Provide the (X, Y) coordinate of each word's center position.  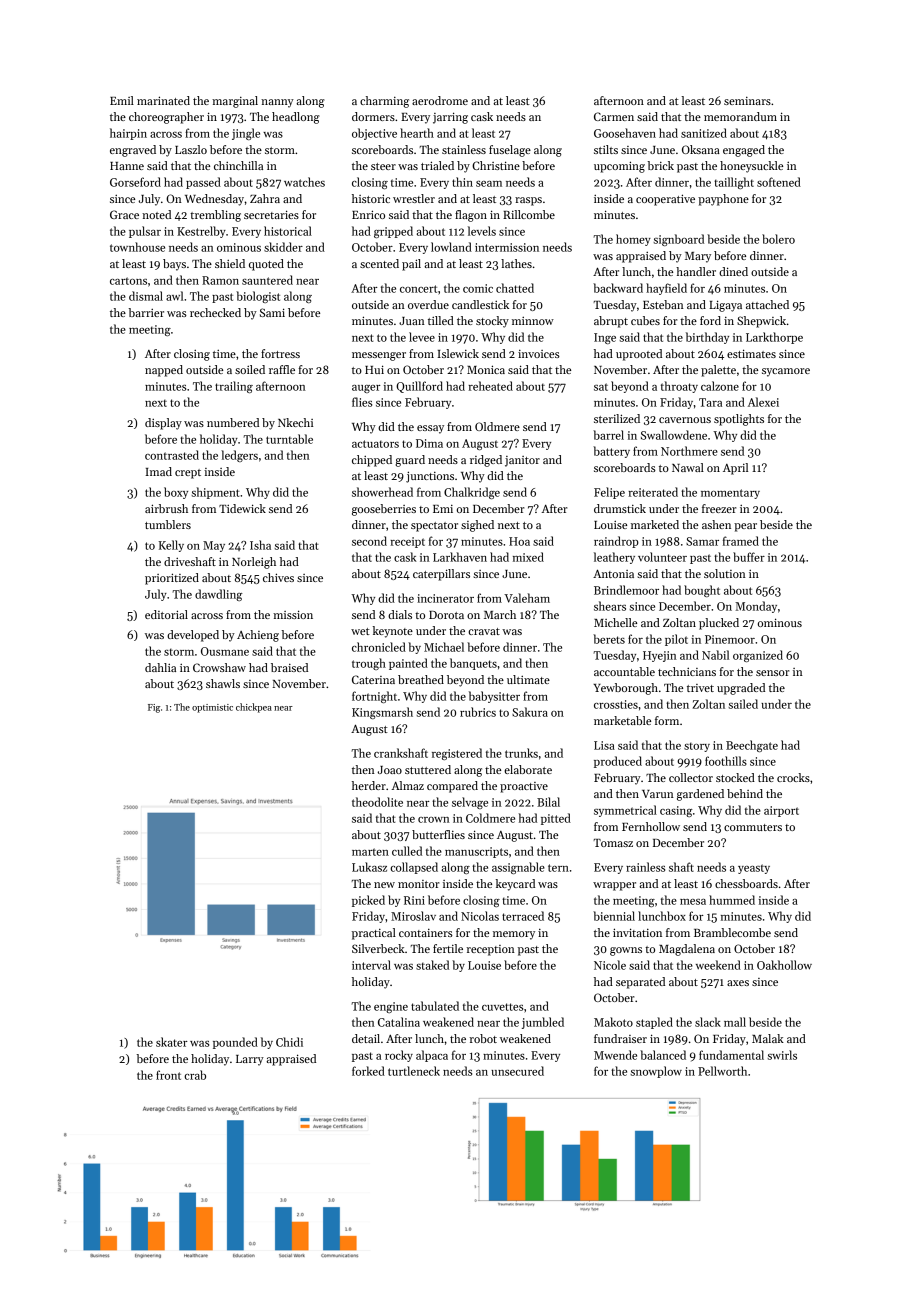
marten (370, 852)
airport (781, 811)
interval (371, 965)
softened (779, 182)
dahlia (160, 667)
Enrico (368, 214)
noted (156, 214)
